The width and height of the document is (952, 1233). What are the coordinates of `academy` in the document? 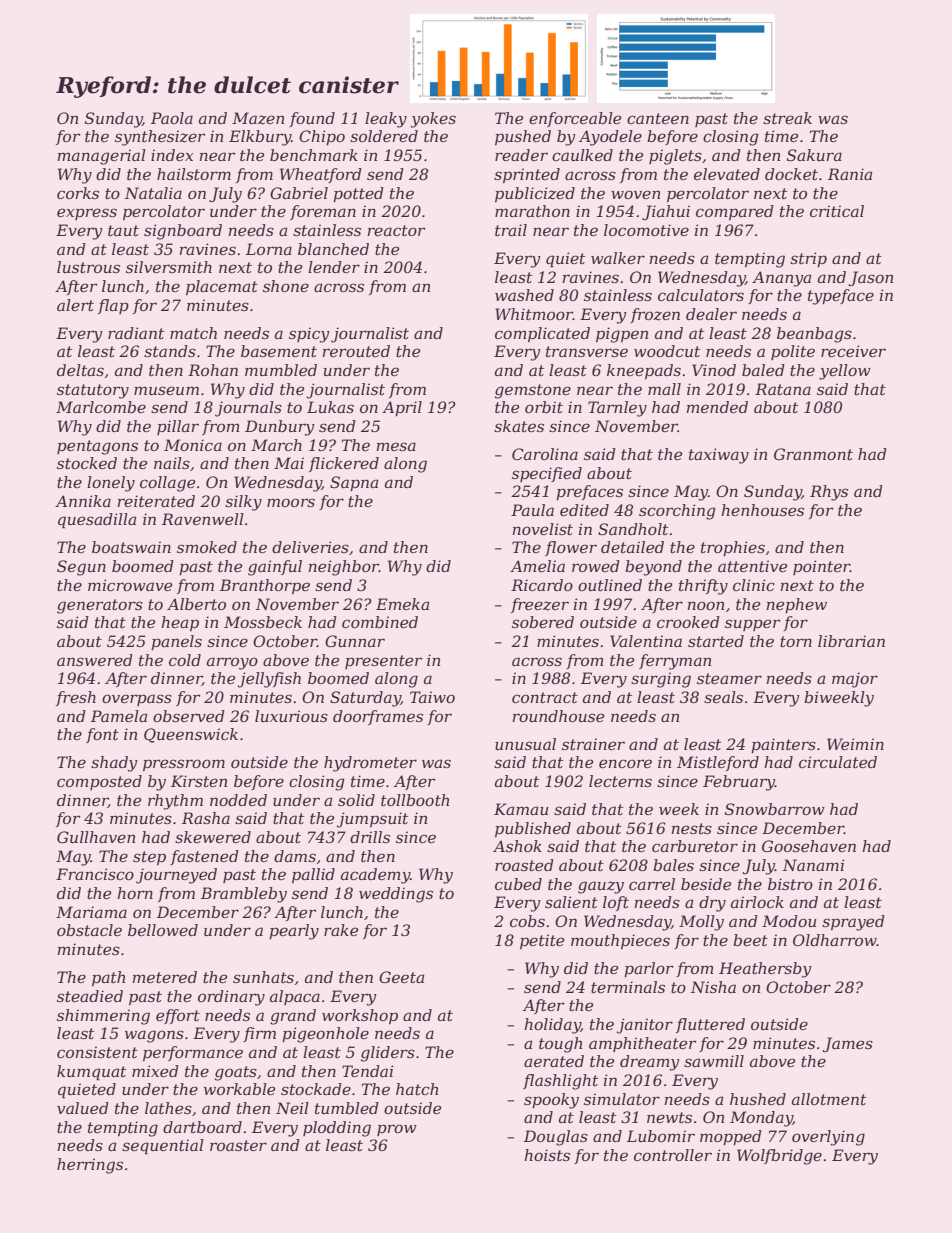 It's located at (375, 876).
